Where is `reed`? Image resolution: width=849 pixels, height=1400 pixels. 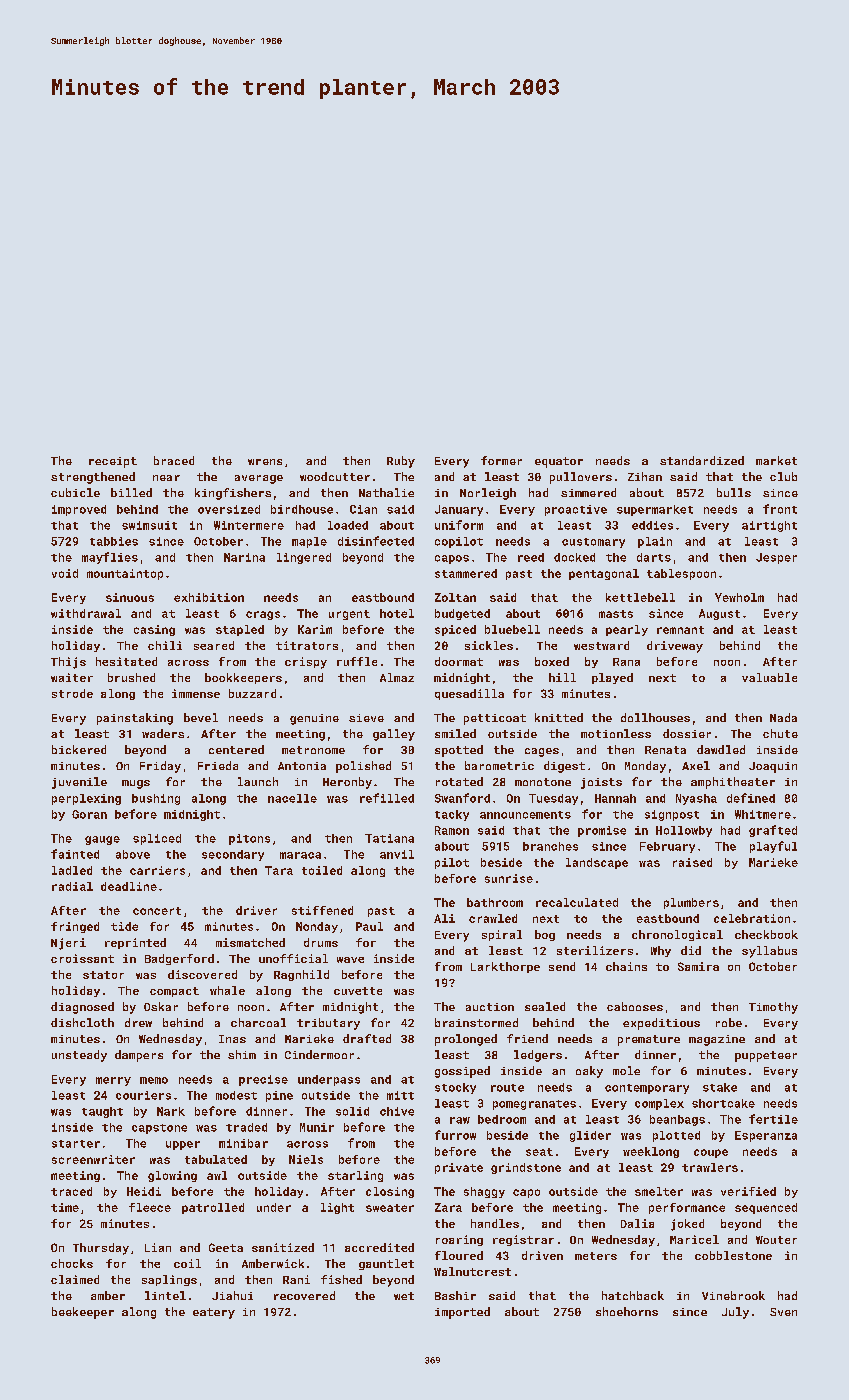 reed is located at coordinates (531, 557).
